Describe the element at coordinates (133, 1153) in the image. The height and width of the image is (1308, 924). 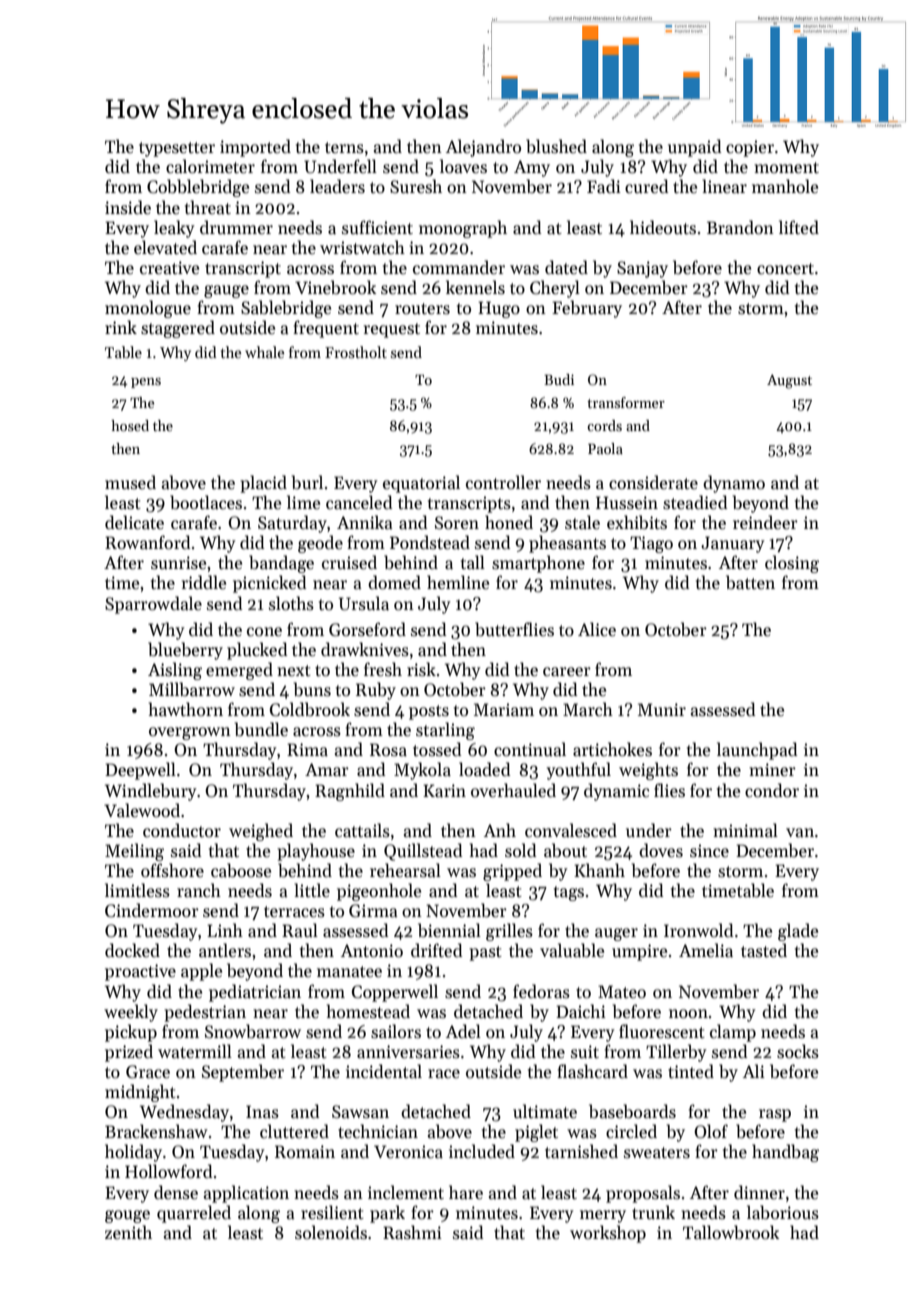
I see `holiday` at that location.
